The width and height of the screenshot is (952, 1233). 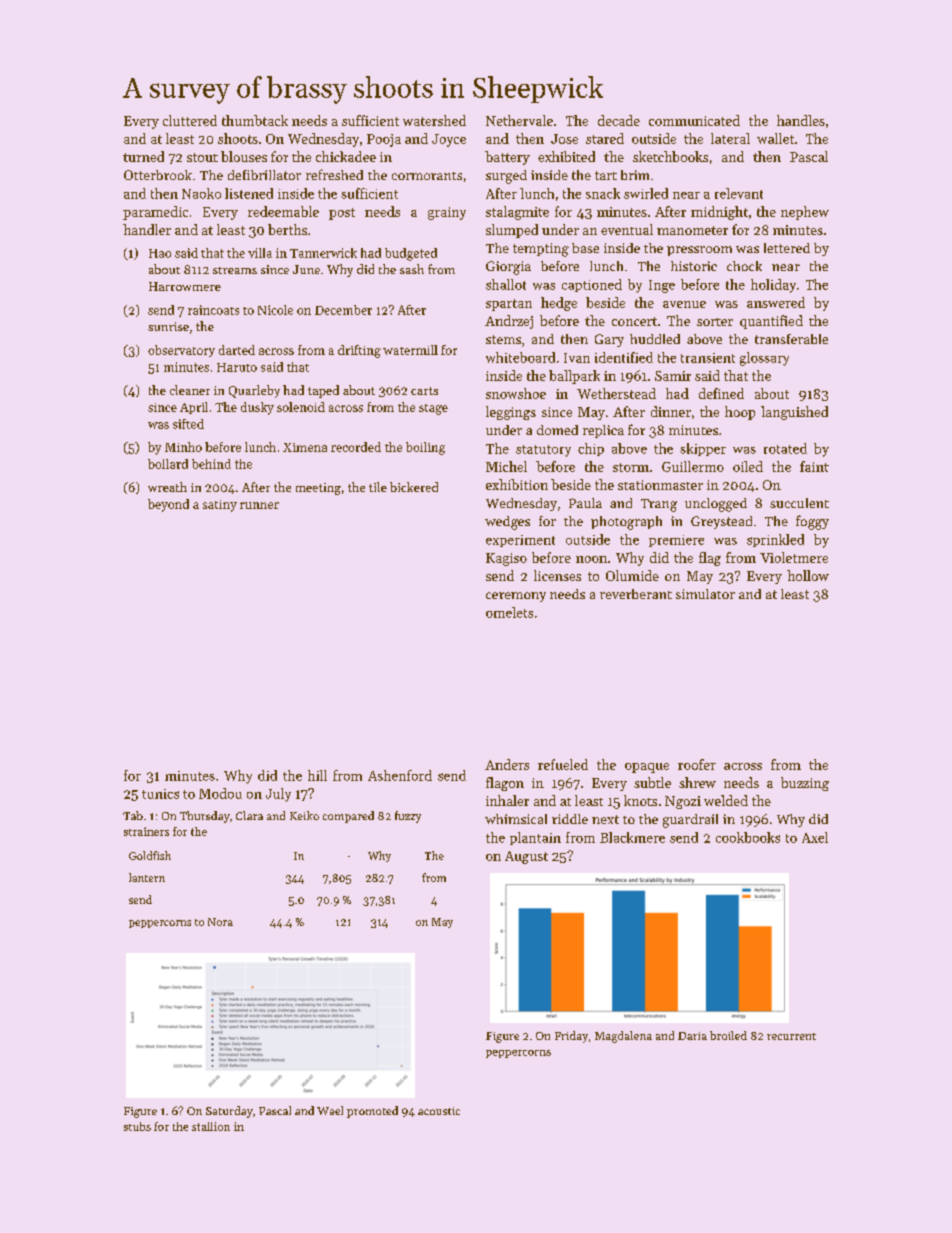 I want to click on handles, so click(x=801, y=120).
